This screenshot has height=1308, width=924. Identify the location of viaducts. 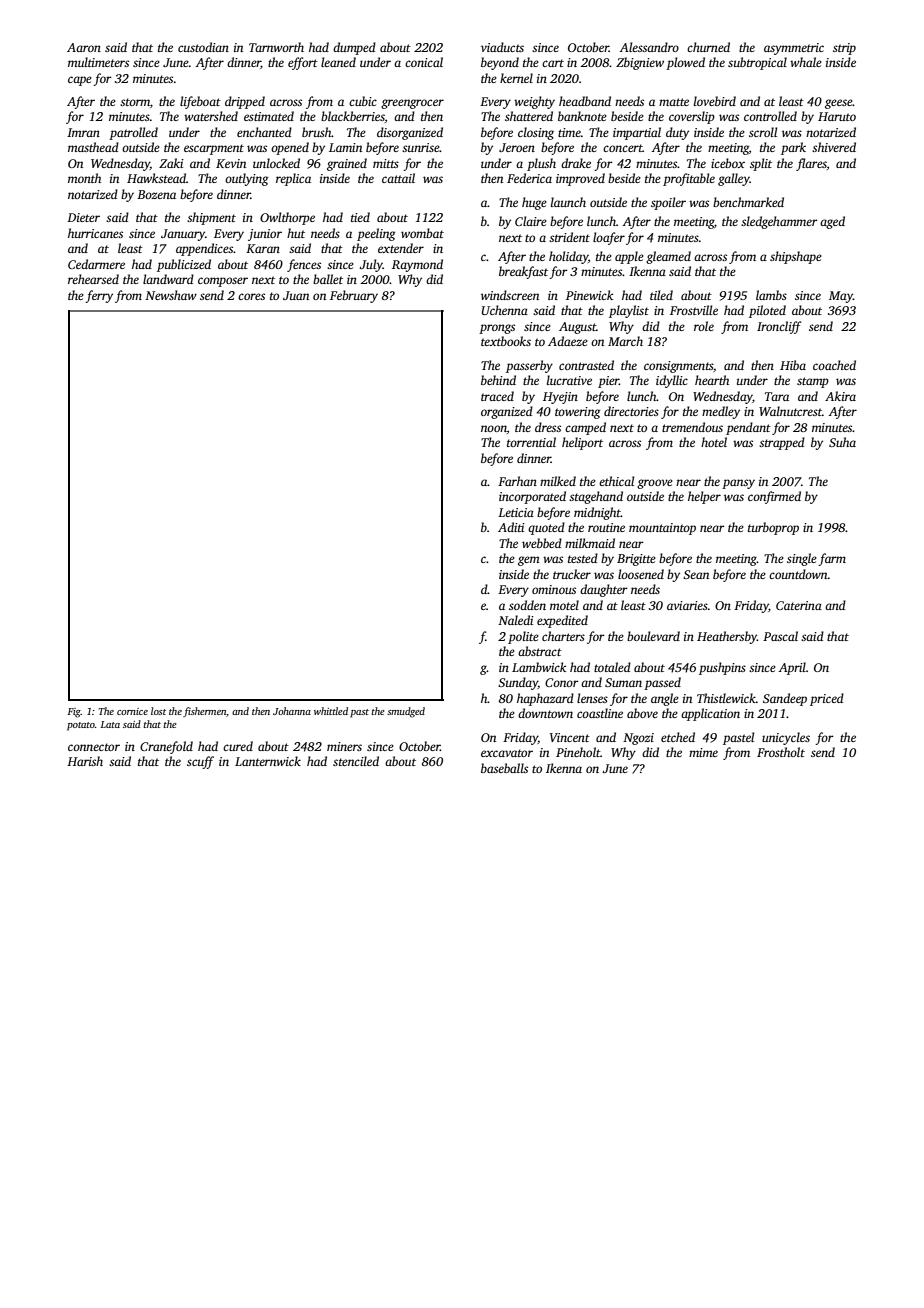
(502, 47).
